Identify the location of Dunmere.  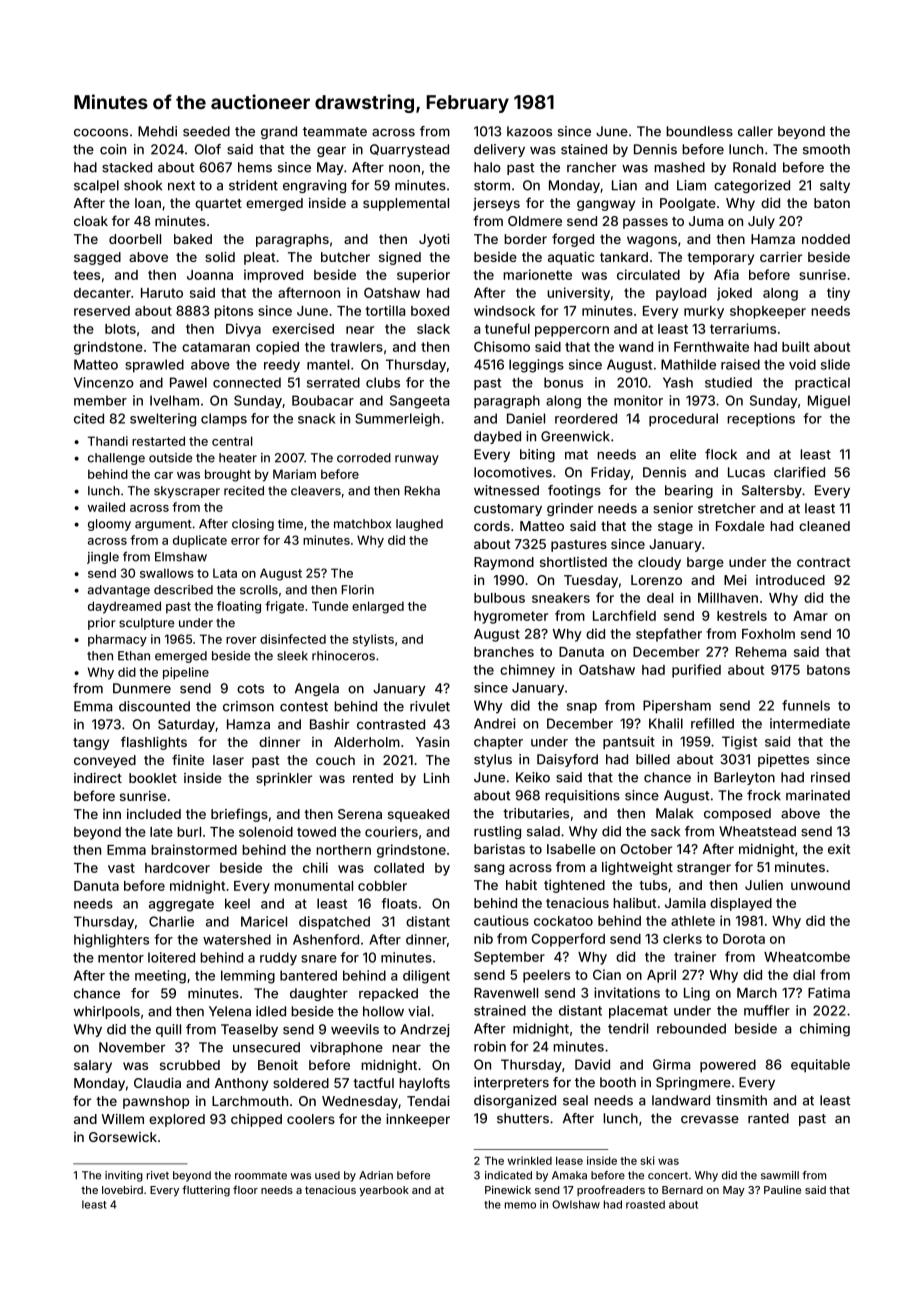
(142, 688).
